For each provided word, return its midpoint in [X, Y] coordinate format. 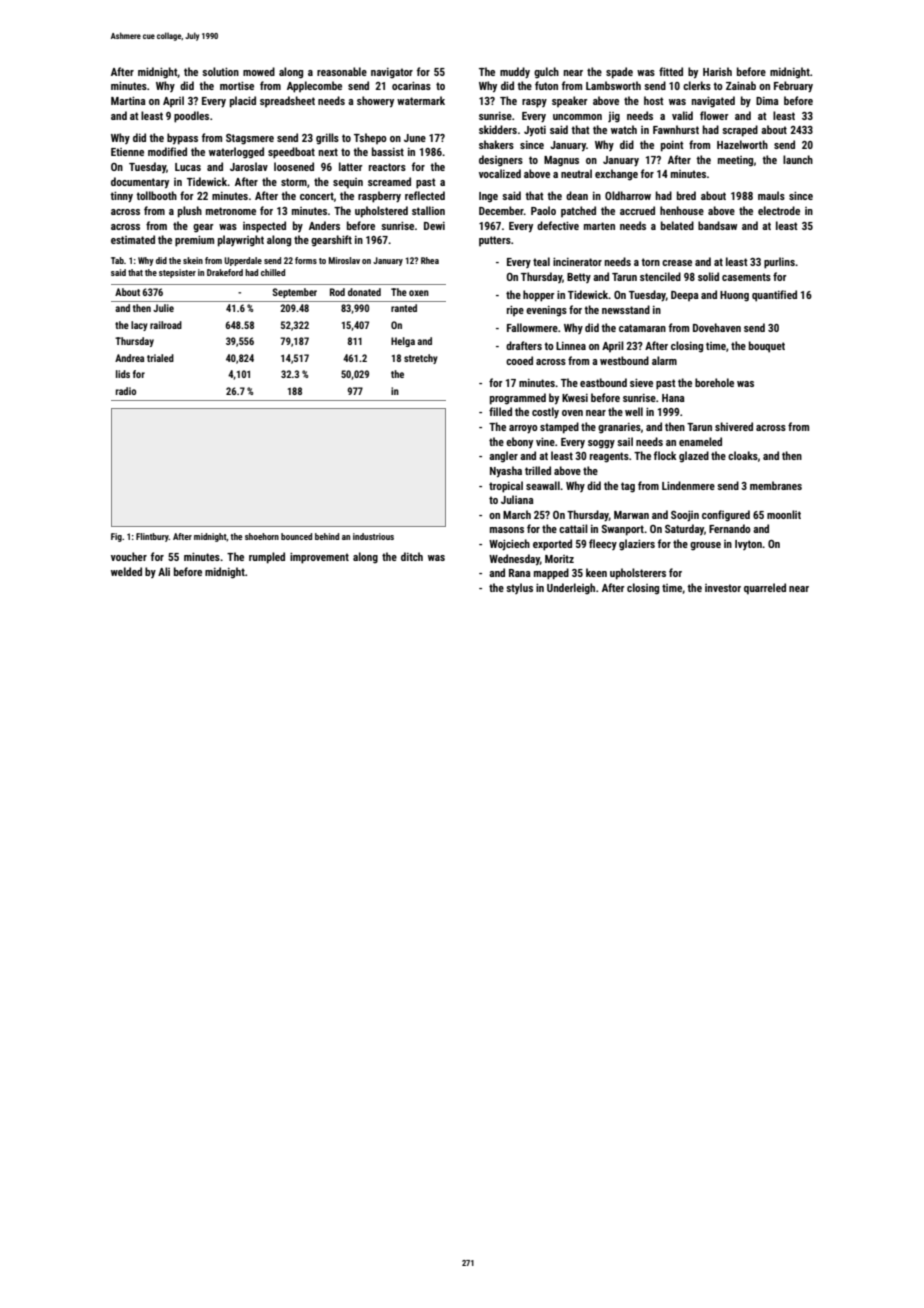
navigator [392, 73]
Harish [717, 71]
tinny [121, 197]
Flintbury [152, 537]
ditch [412, 556]
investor [723, 588]
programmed [518, 399]
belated [677, 225]
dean [577, 195]
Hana [673, 398]
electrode [779, 210]
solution [220, 71]
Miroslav [344, 260]
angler [503, 457]
